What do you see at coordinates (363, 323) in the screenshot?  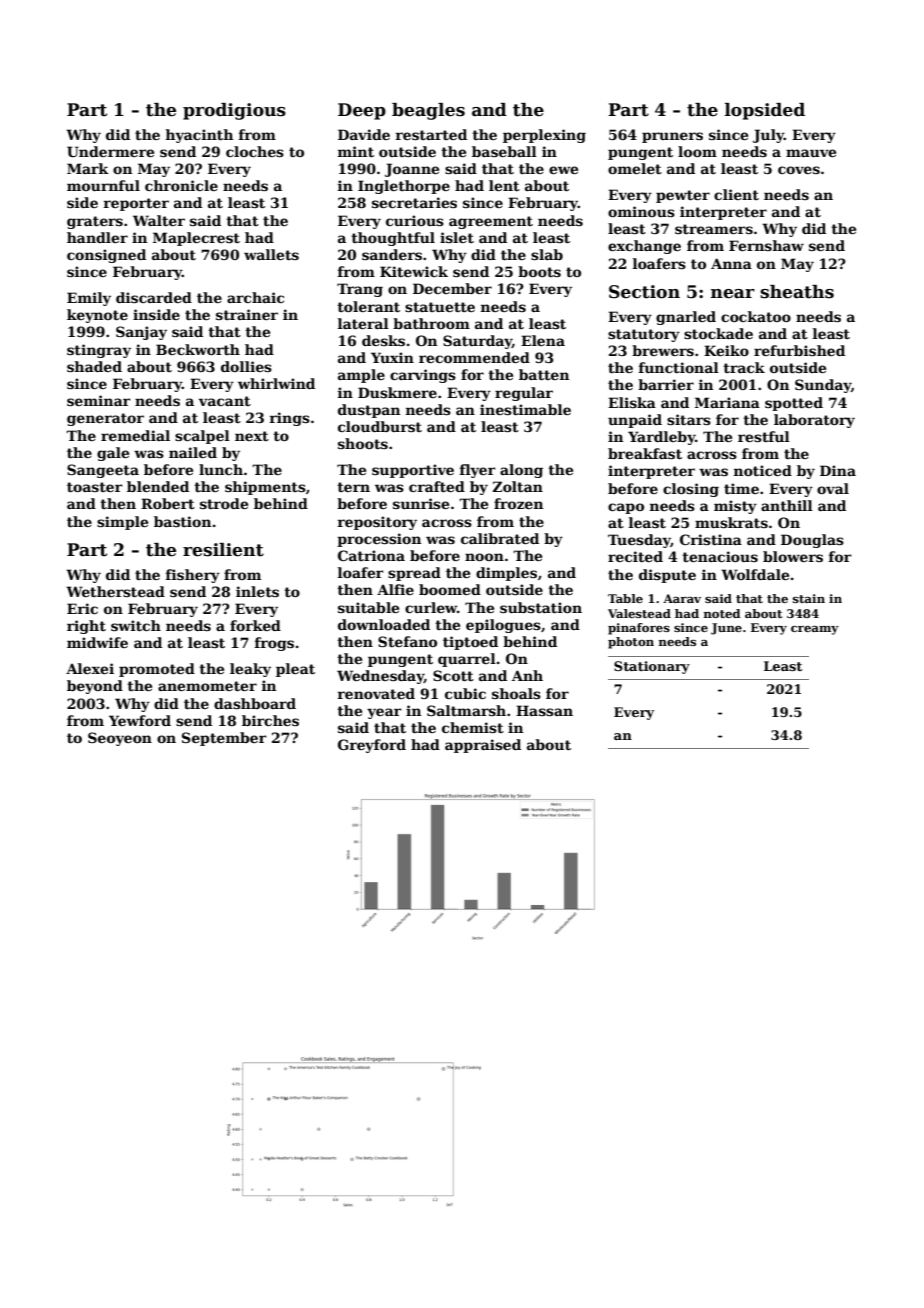 I see `lateral` at bounding box center [363, 323].
